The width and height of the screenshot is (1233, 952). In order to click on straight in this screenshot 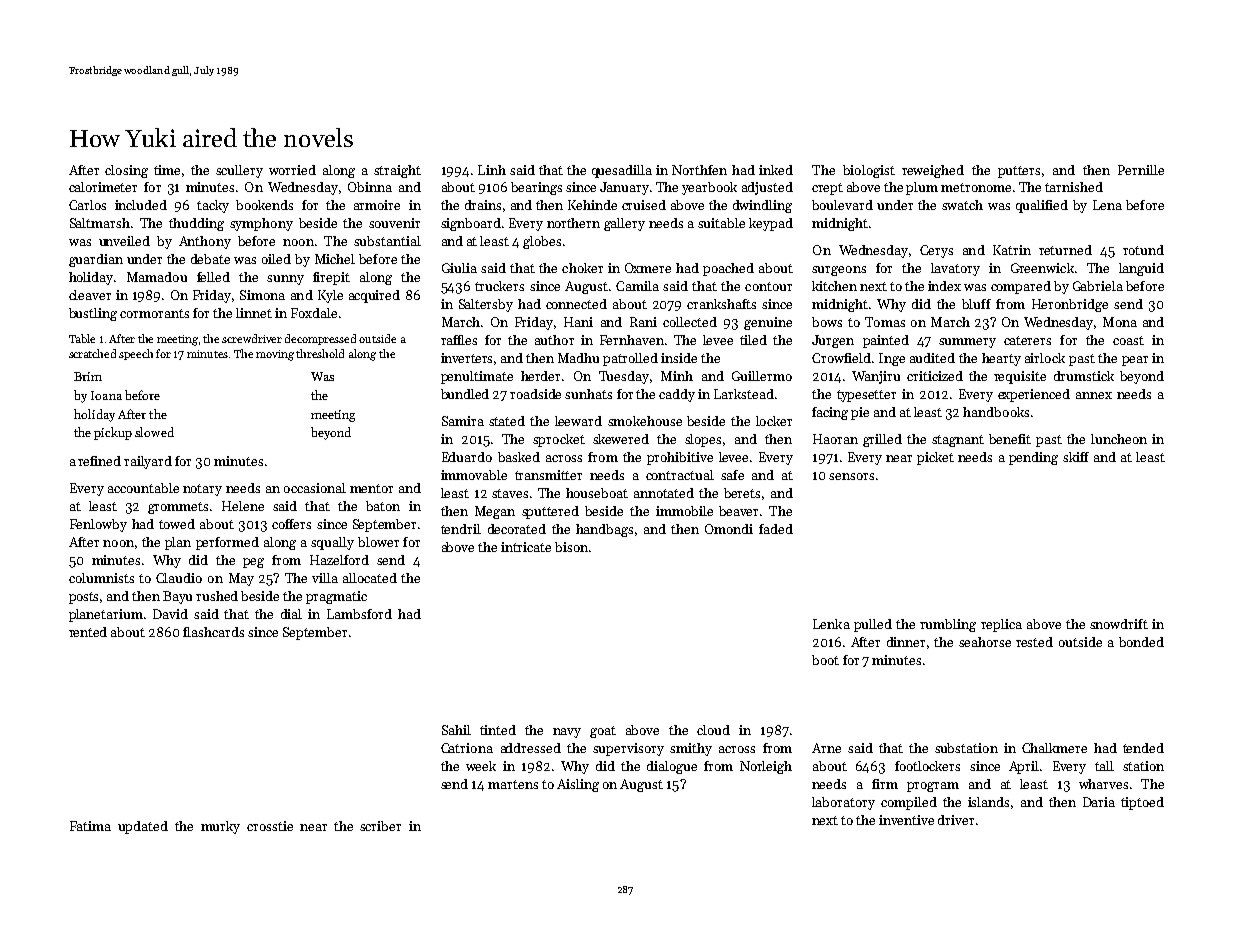, I will do `click(397, 171)`.
